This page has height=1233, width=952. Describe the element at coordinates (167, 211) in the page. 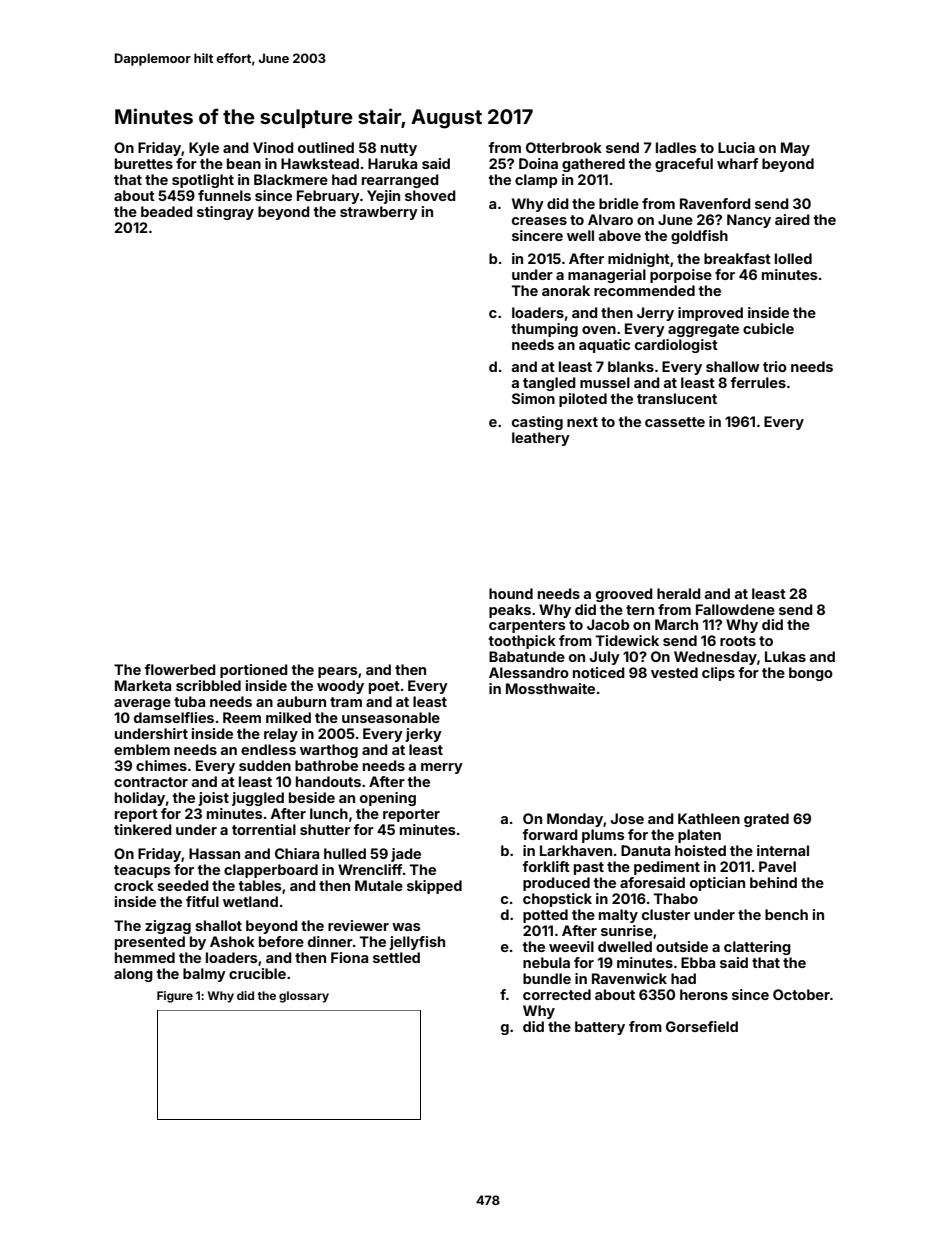

I see `beaded` at that location.
